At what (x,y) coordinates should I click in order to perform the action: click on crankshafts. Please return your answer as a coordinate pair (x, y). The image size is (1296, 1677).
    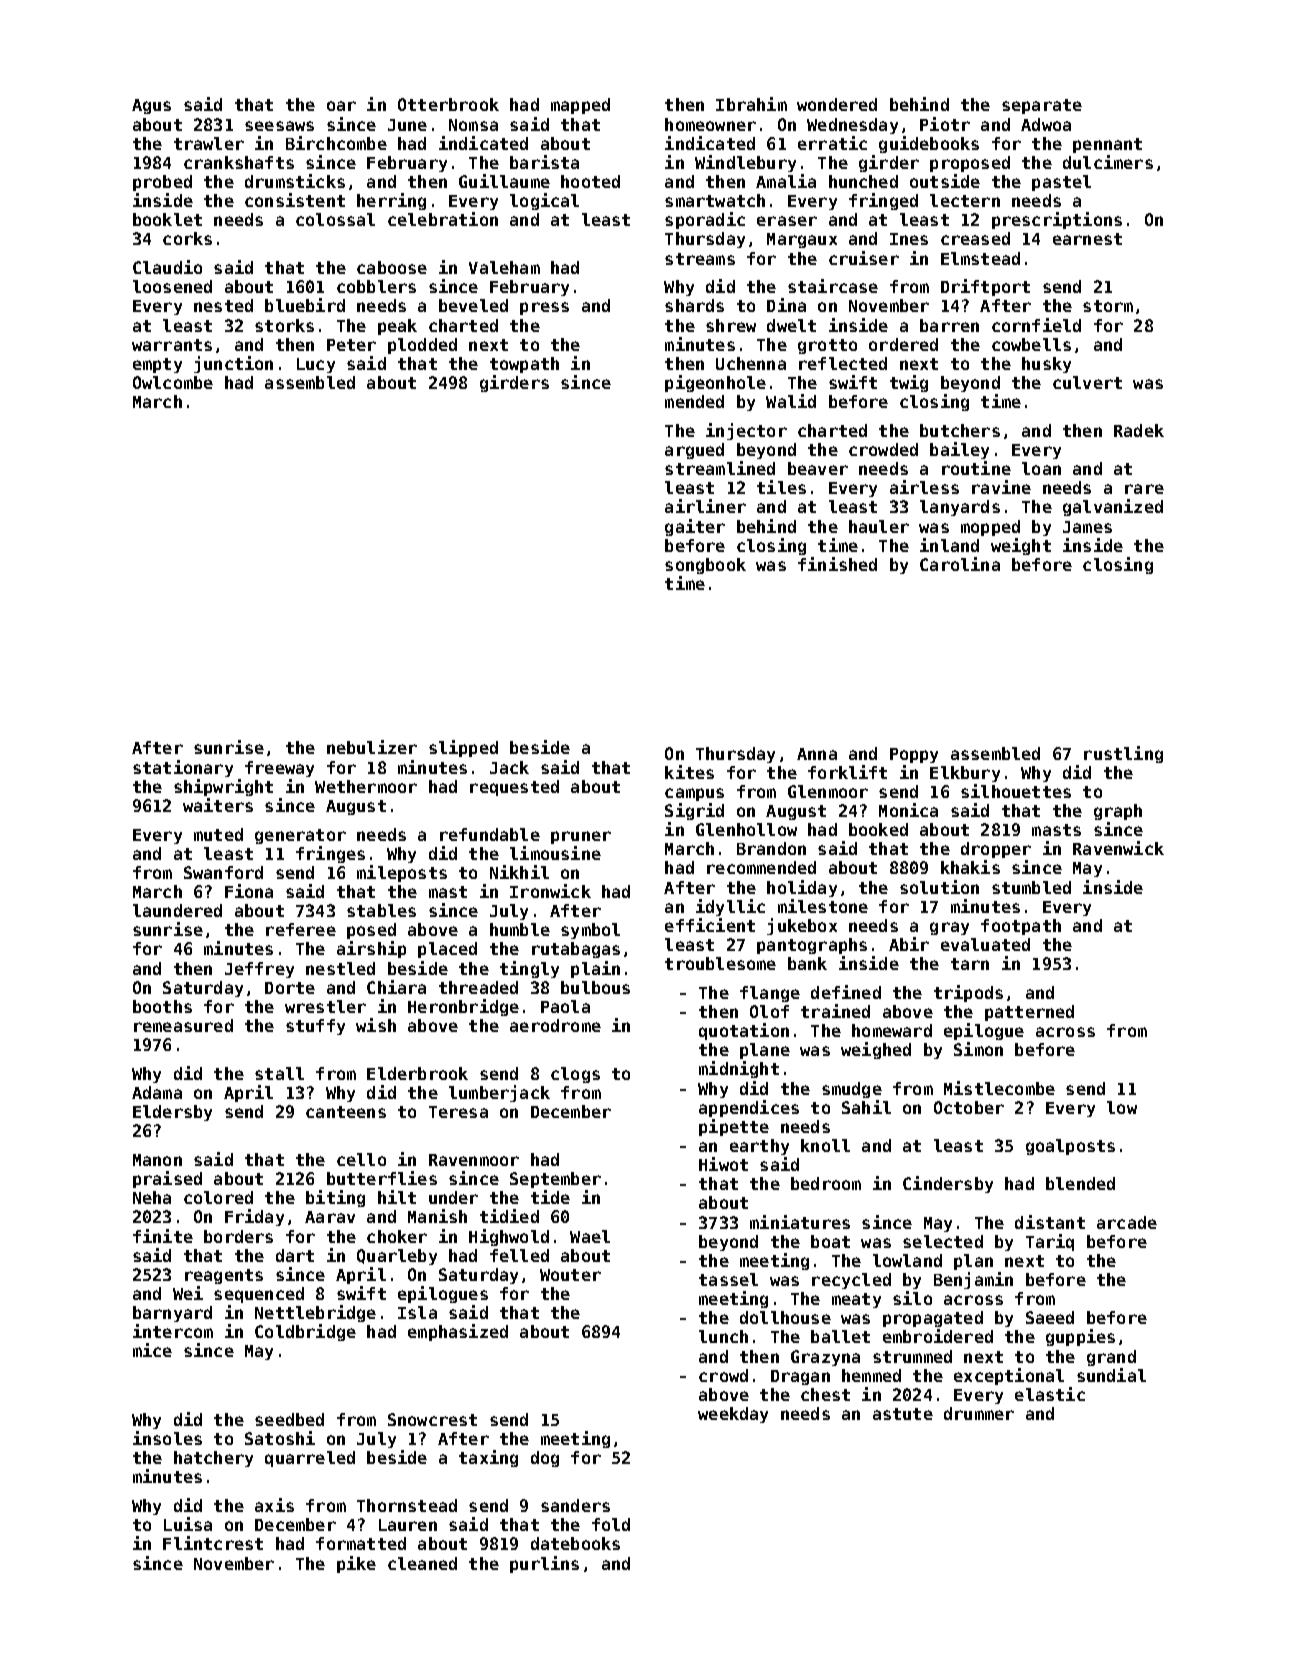
    Looking at the image, I should click on (239, 162).
